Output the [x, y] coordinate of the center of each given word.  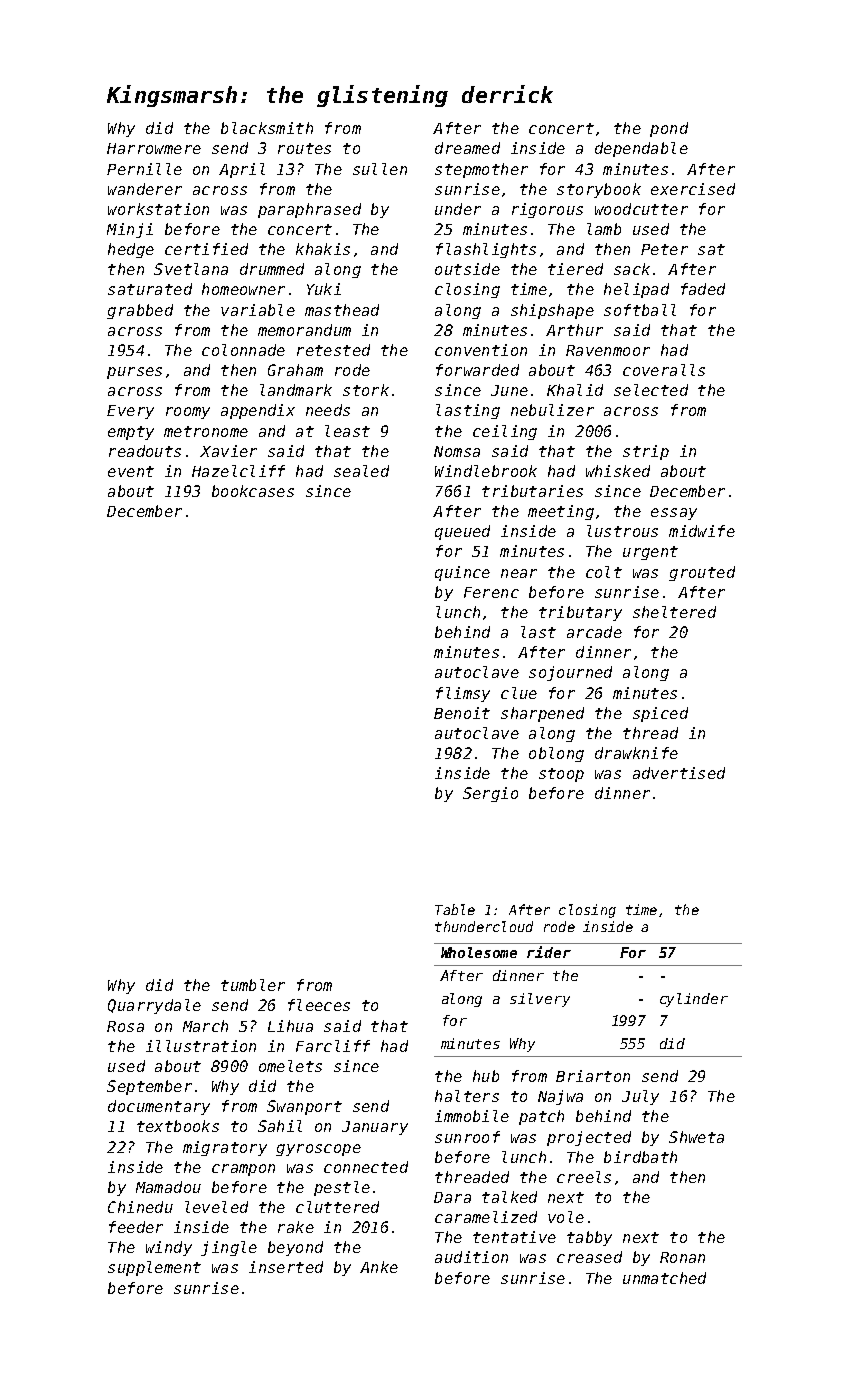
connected [366, 1167]
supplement [154, 1268]
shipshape [552, 311]
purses [134, 373]
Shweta [696, 1137]
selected [651, 390]
